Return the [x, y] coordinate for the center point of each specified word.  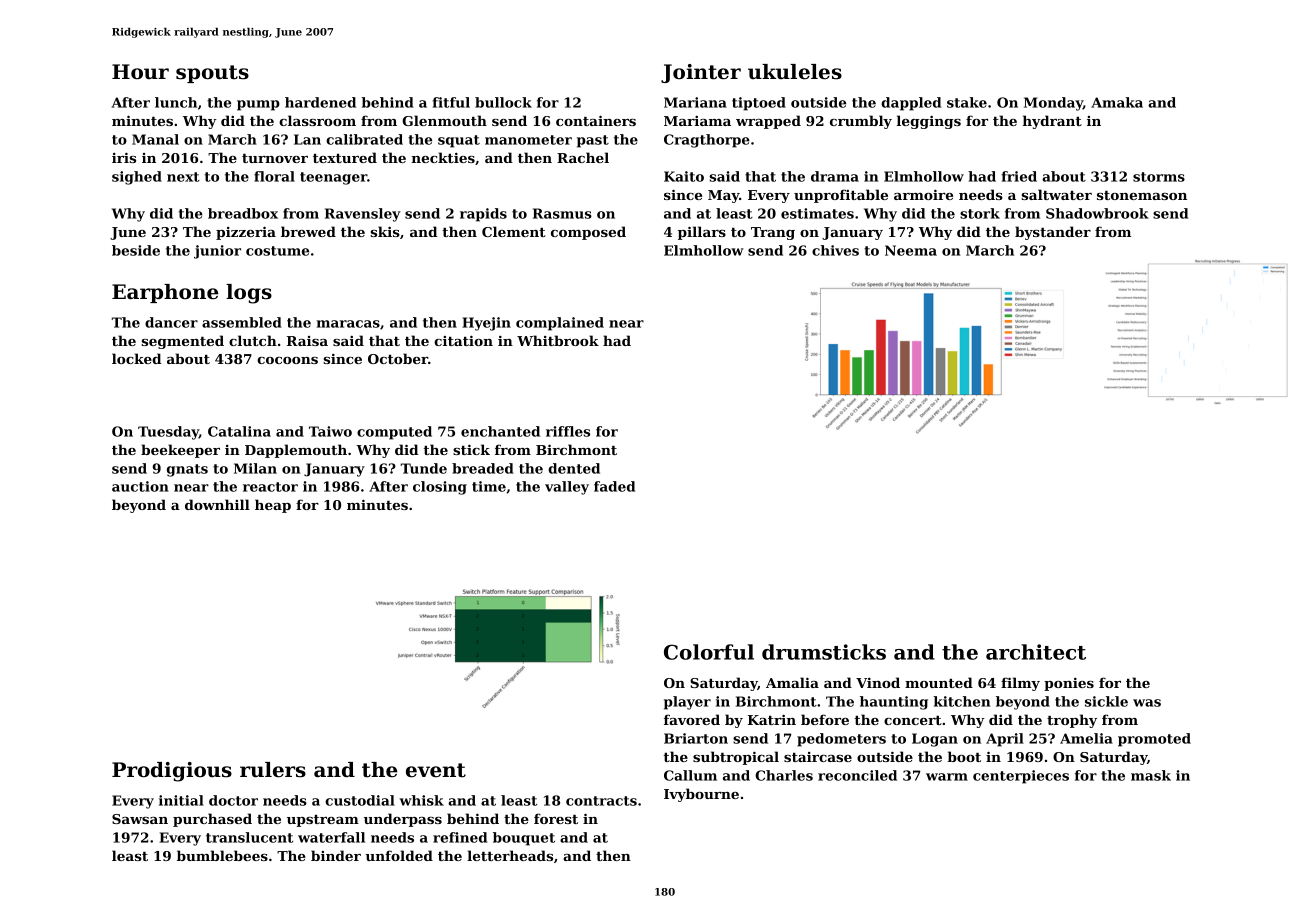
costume [277, 251]
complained [560, 324]
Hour [140, 72]
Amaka [1117, 102]
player [687, 703]
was [1147, 703]
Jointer [701, 73]
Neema [911, 250]
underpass [403, 820]
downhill [217, 504]
